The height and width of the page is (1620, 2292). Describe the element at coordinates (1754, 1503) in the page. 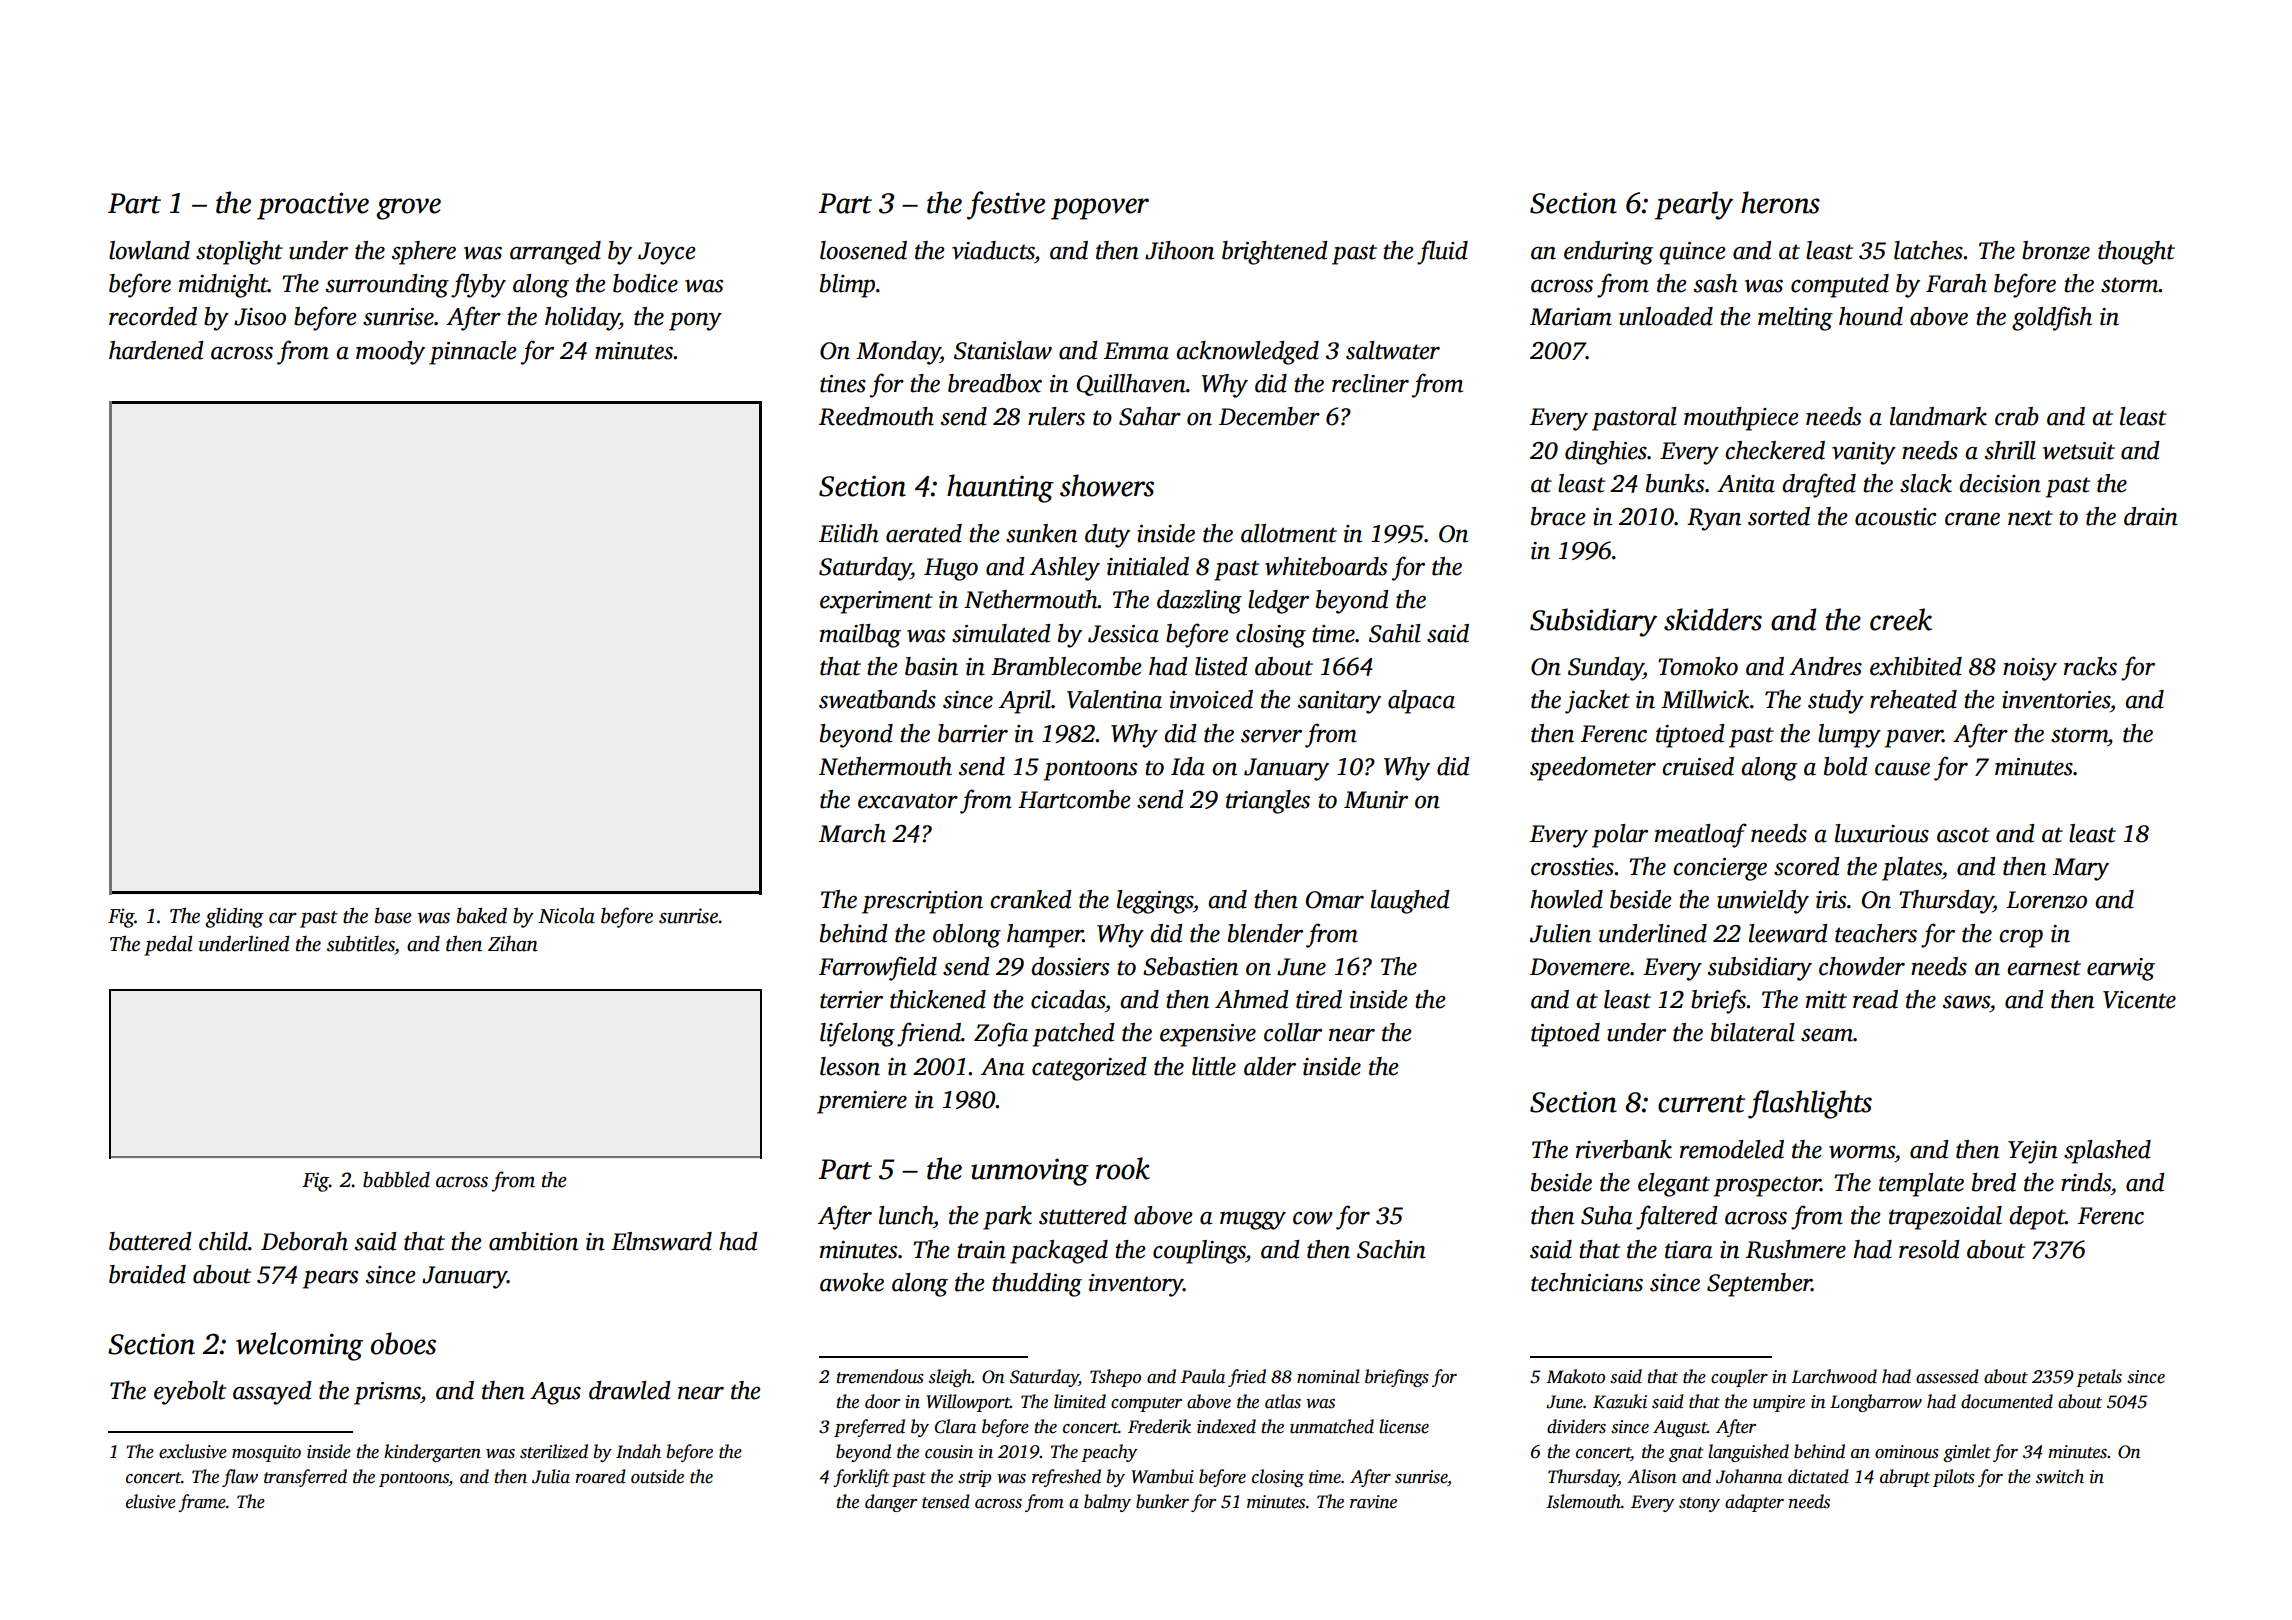

I see `adapter` at that location.
